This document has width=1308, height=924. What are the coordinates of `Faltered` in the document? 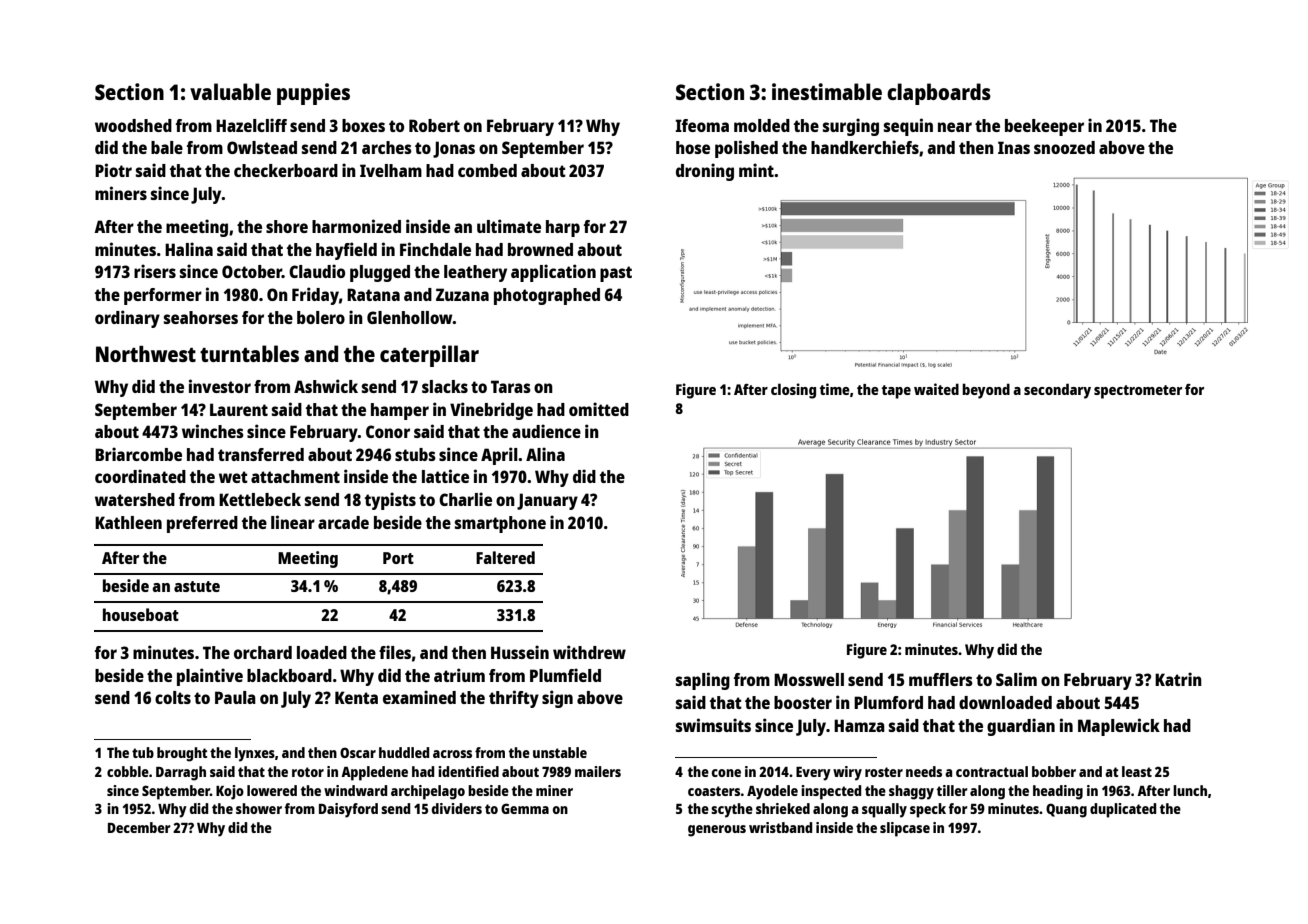 It's located at (505, 557).
